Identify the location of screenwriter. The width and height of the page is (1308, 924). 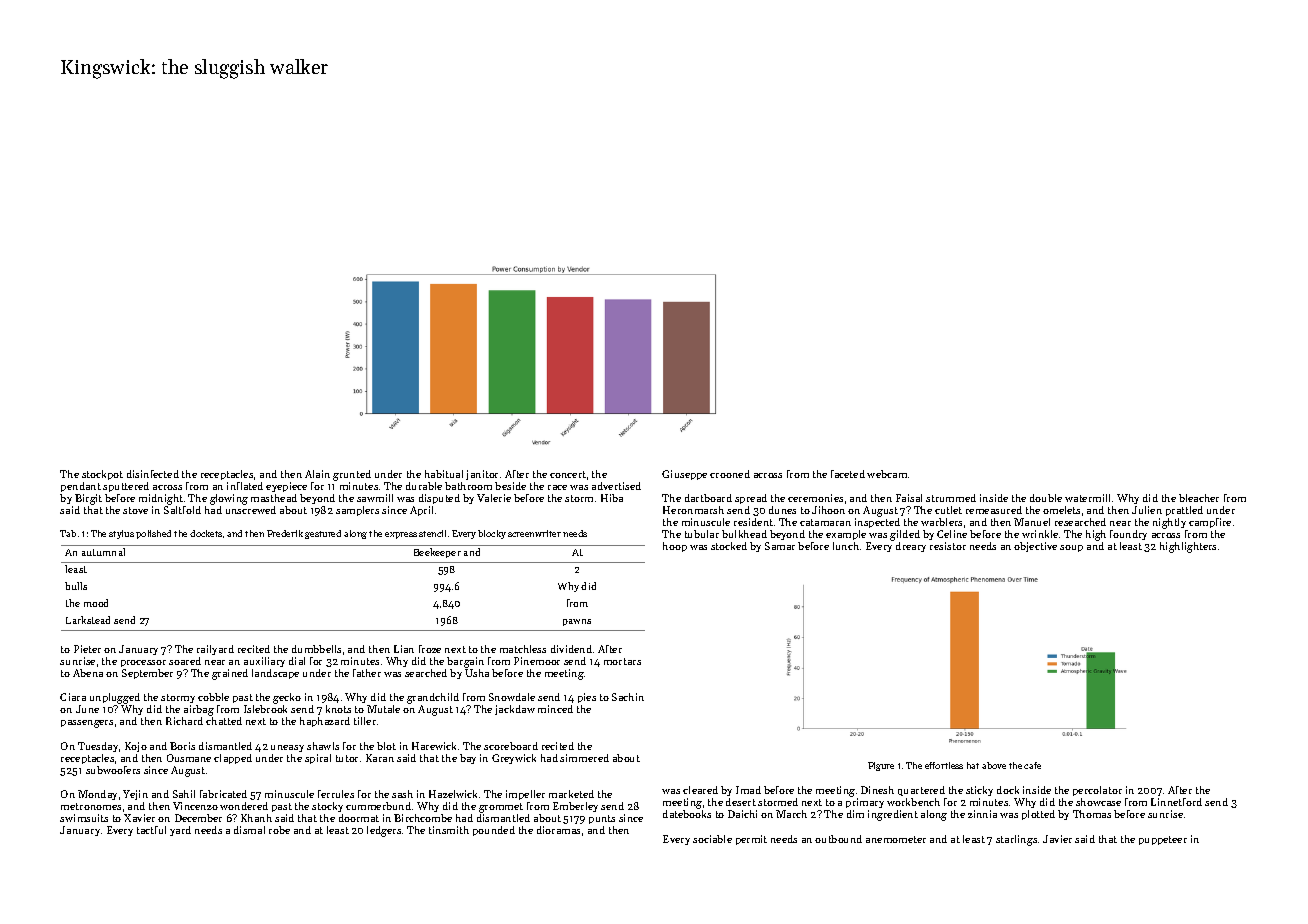
(534, 533).
